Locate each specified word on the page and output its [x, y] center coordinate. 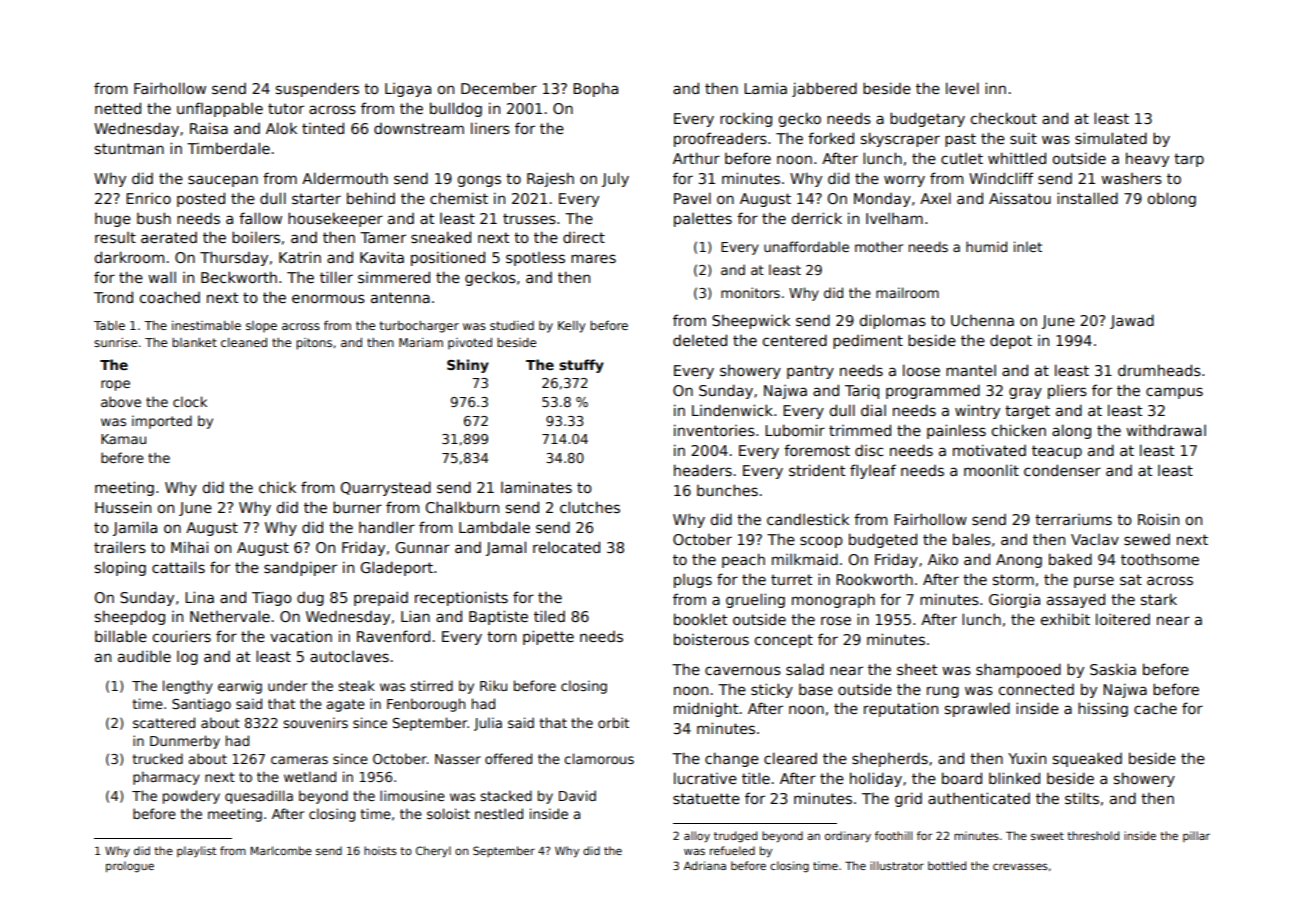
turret [791, 579]
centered [795, 340]
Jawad [1132, 321]
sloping [120, 568]
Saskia [1113, 669]
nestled [499, 813]
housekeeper [335, 219]
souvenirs [315, 722]
